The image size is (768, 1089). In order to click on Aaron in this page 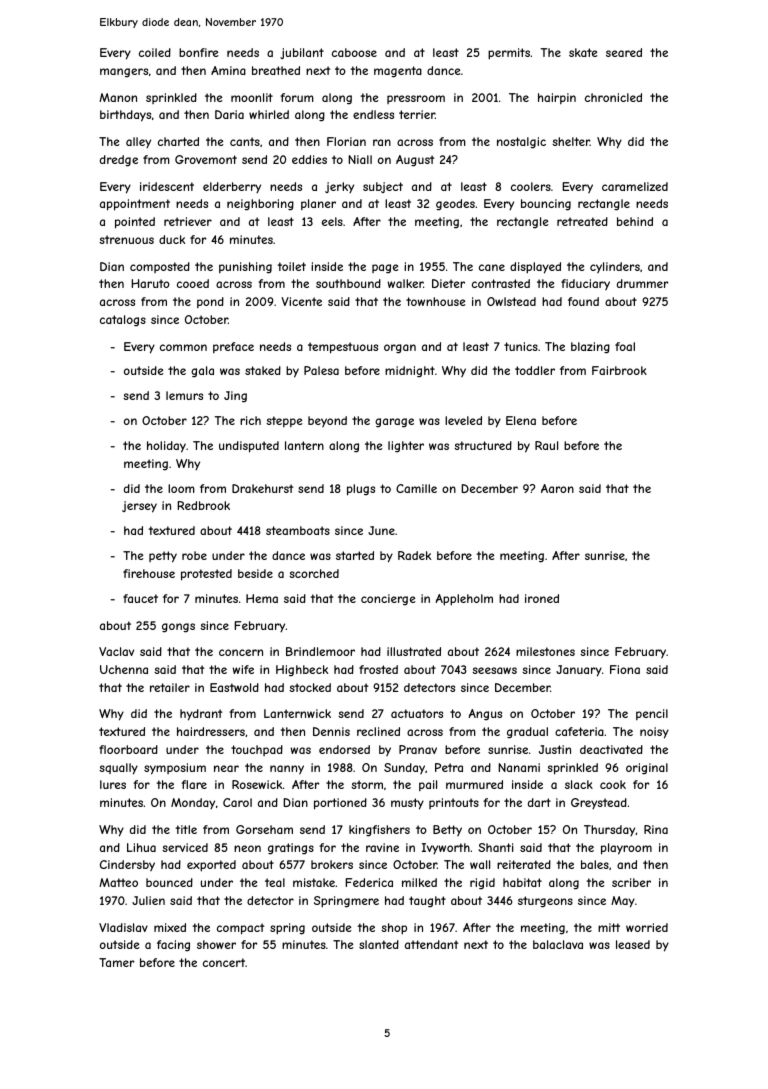, I will do `click(557, 488)`.
